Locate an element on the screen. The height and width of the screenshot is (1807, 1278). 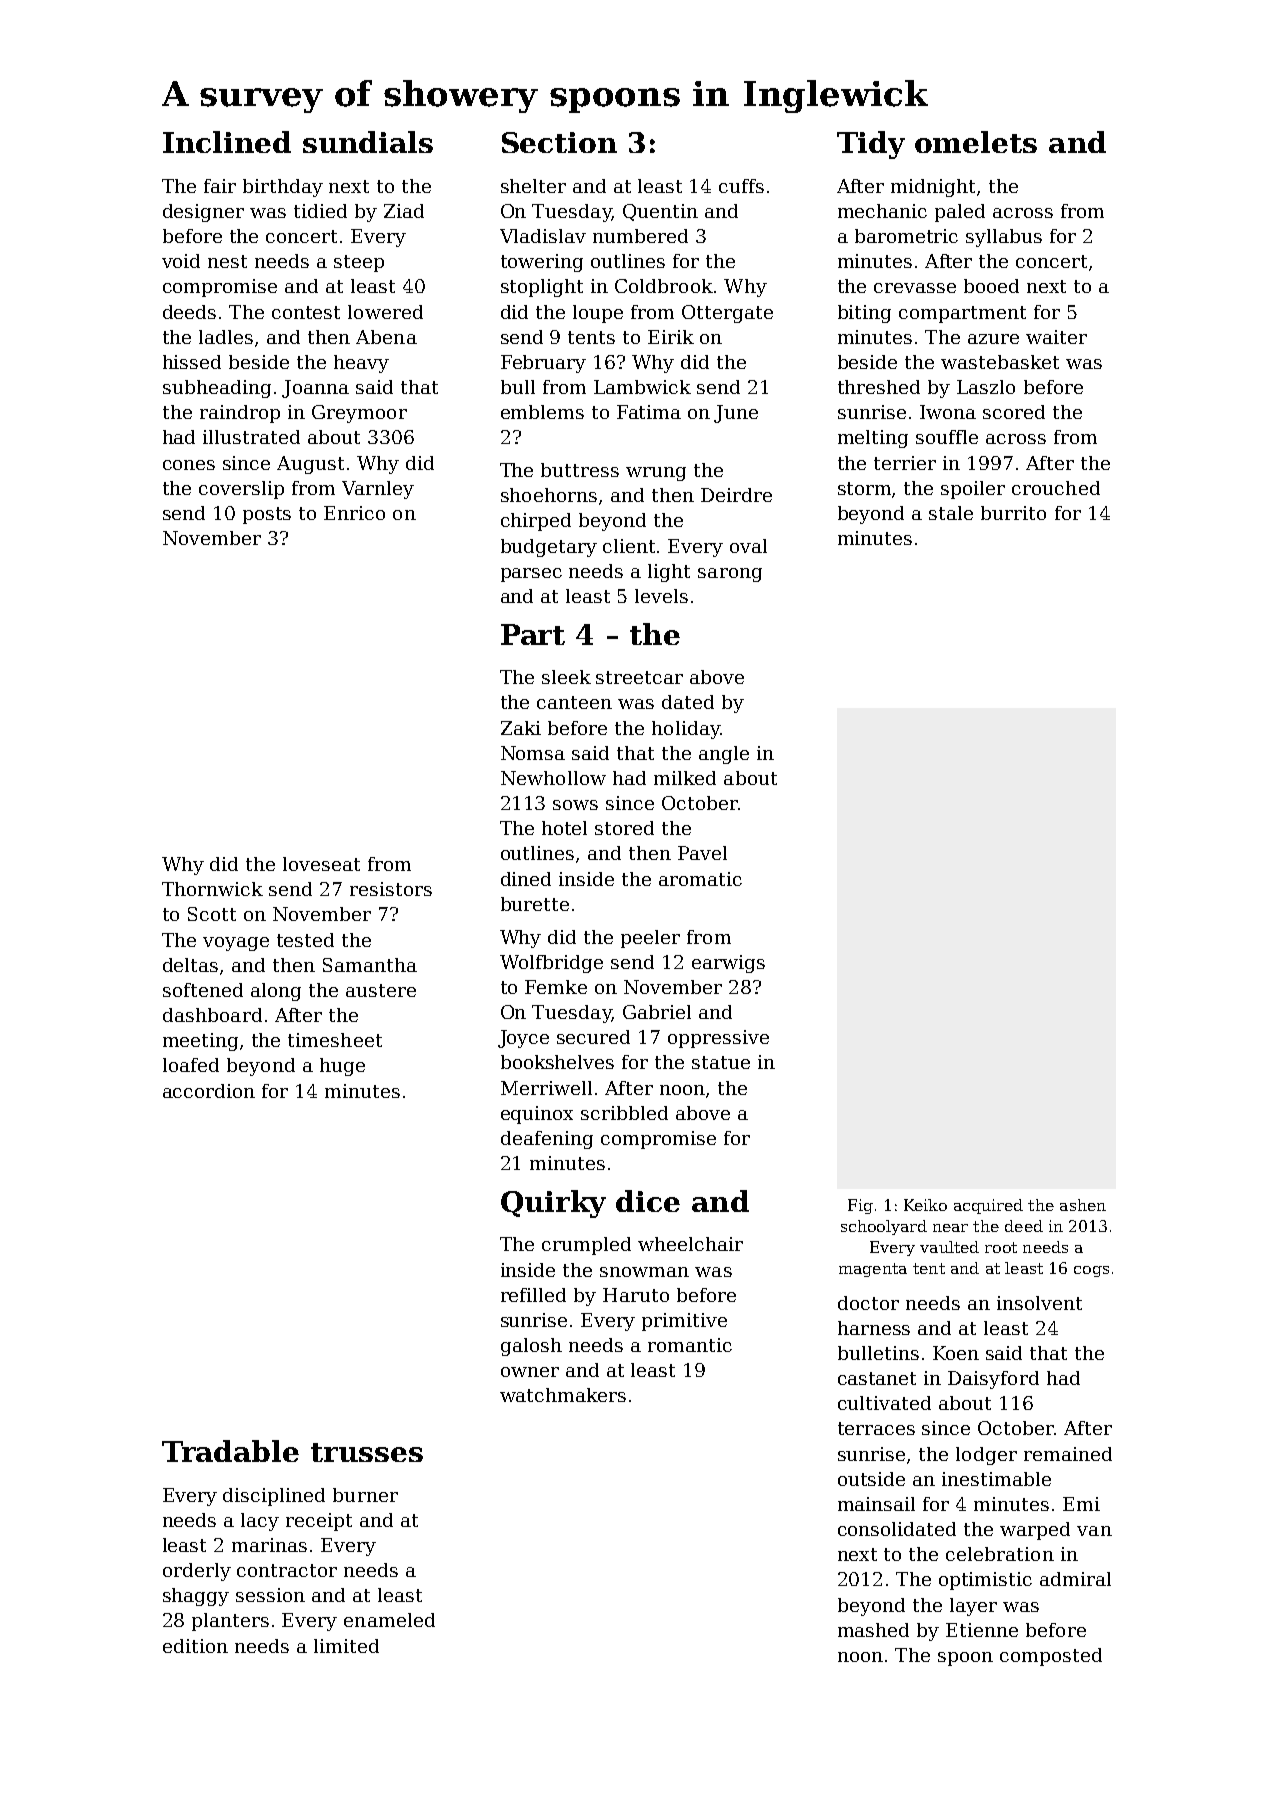
earwigs is located at coordinates (728, 964).
